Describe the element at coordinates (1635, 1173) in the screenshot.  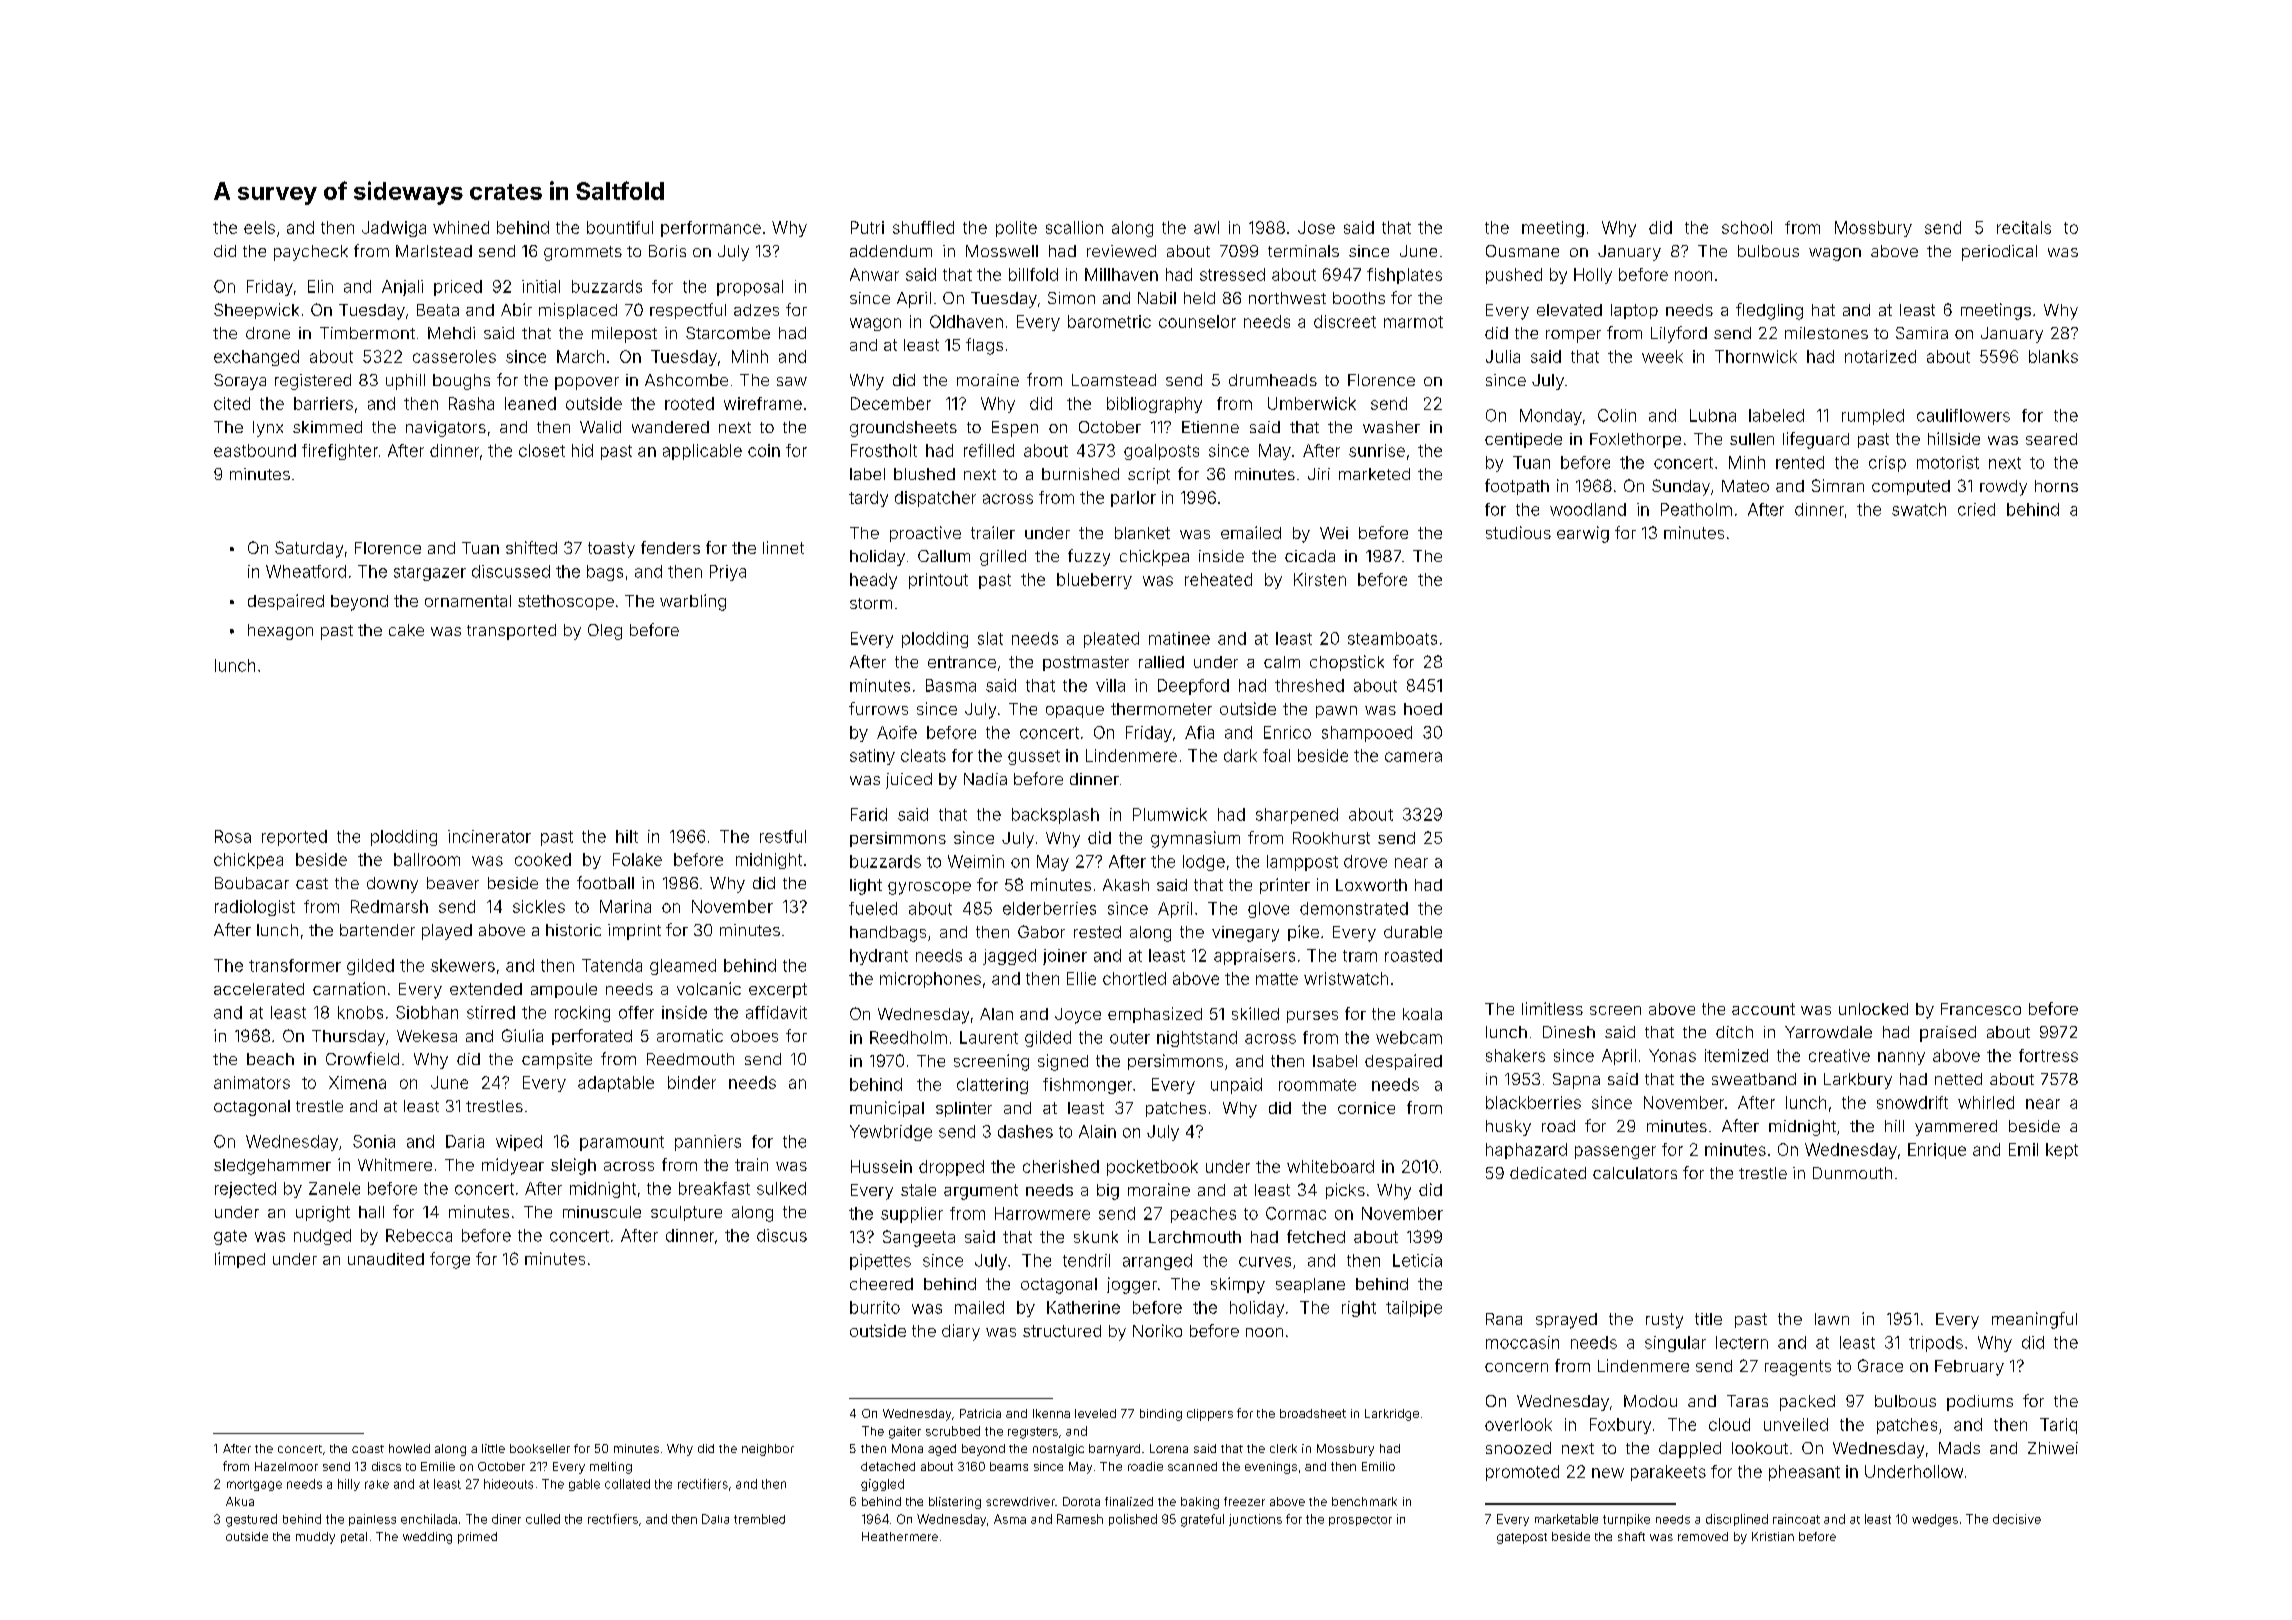
I see `calculators` at that location.
